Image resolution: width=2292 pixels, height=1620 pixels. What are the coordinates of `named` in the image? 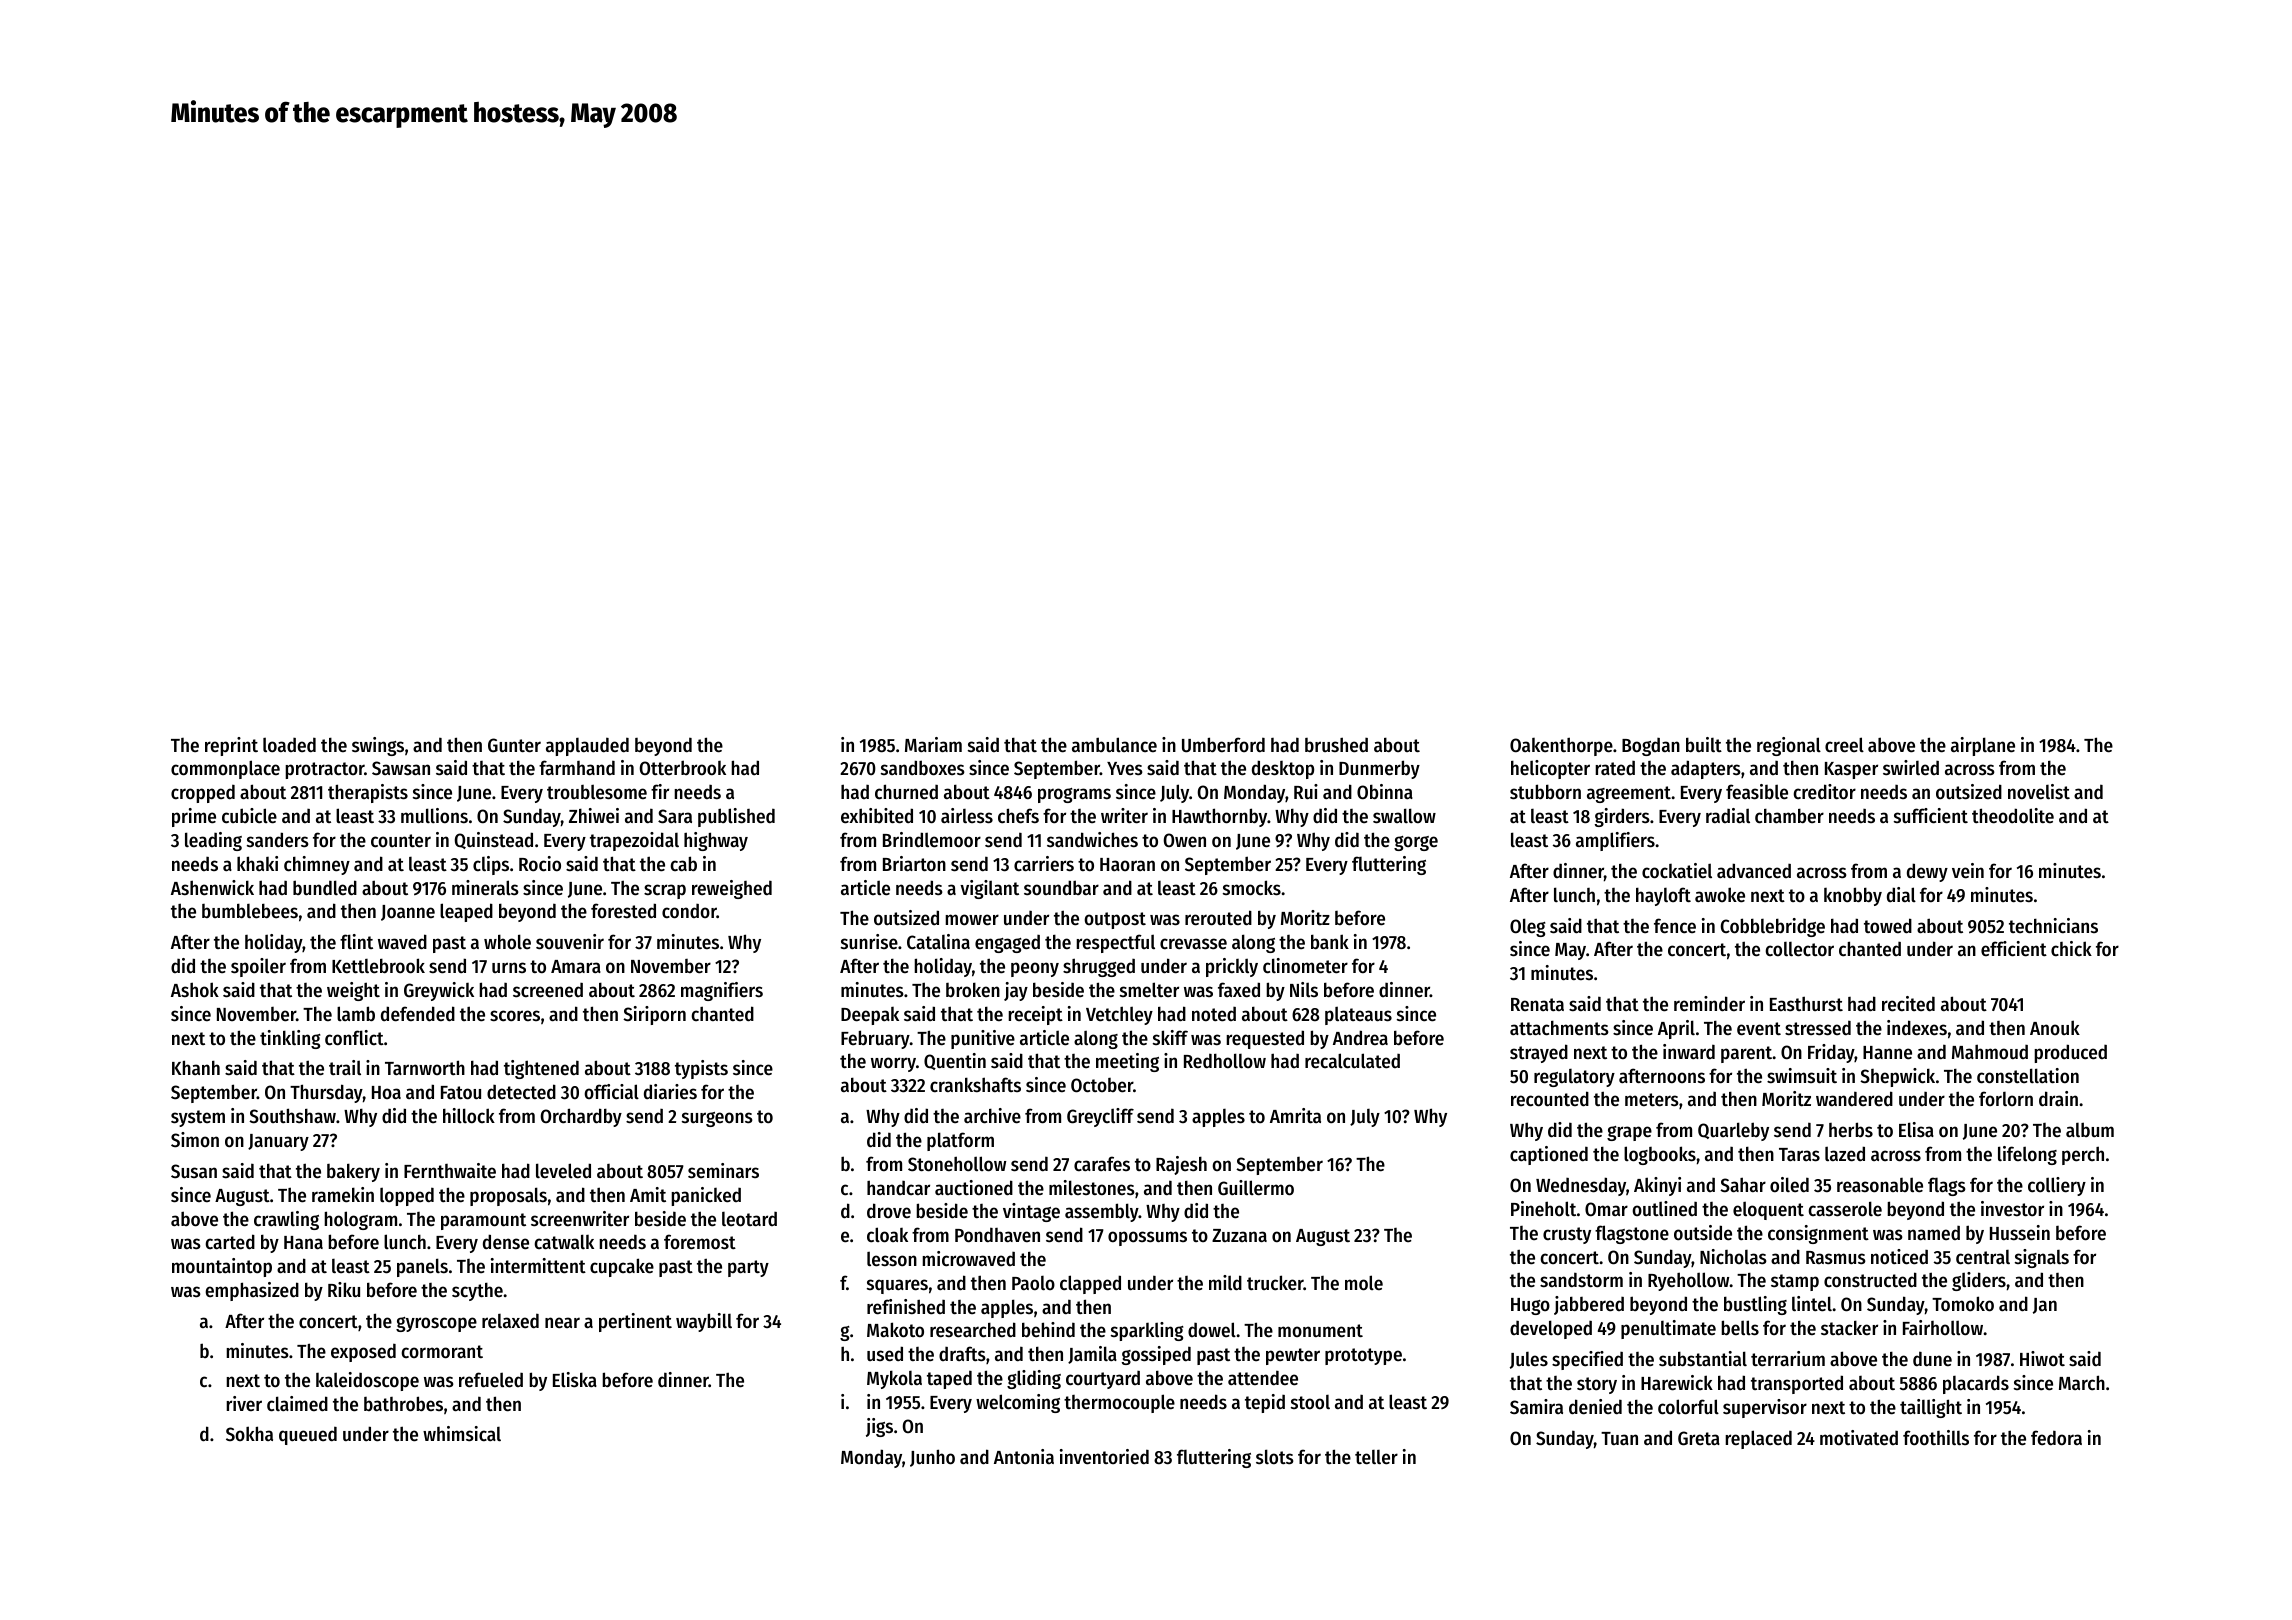 It's located at (1934, 1233).
